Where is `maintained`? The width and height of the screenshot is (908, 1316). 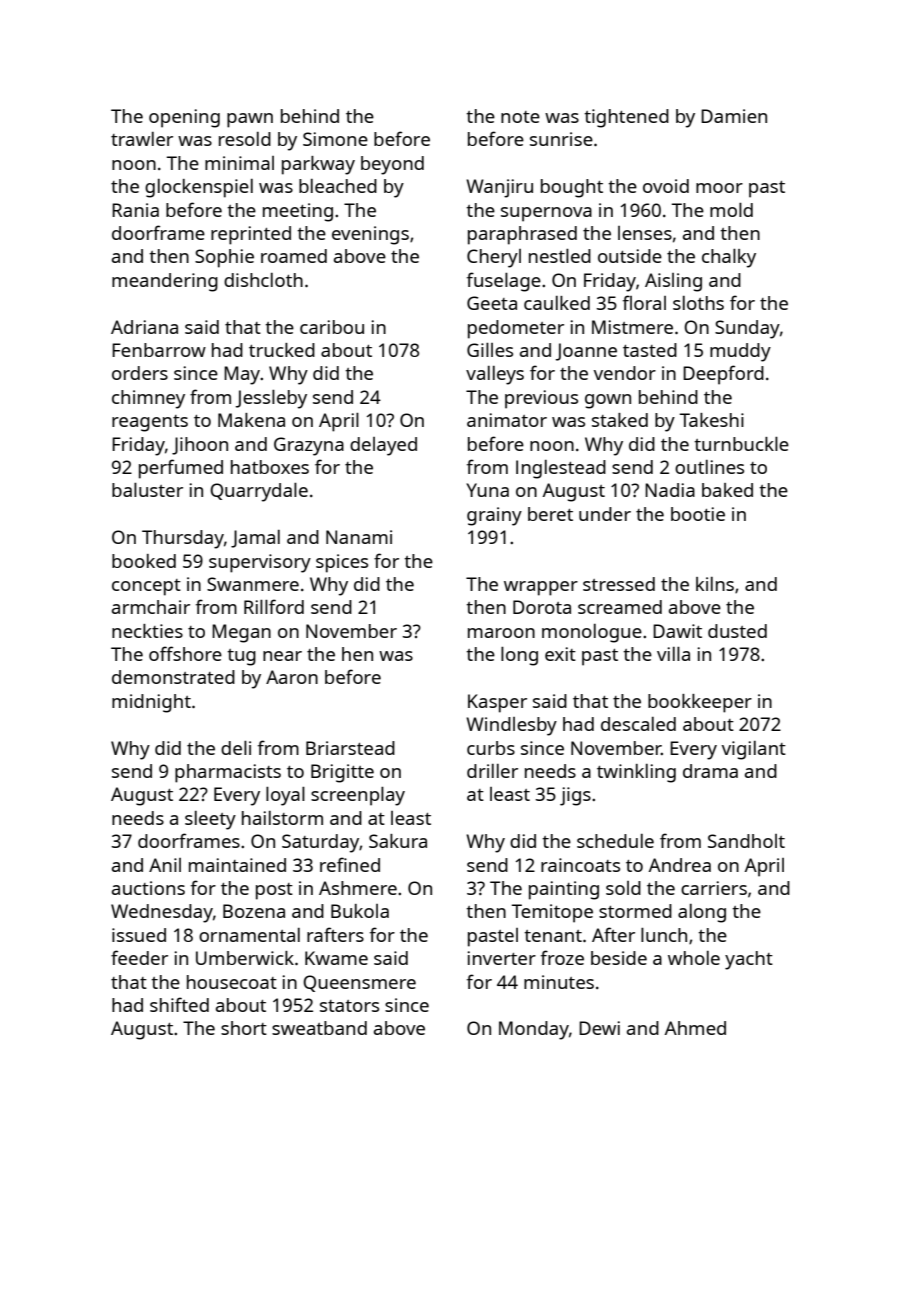
maintained is located at coordinates (237, 865).
